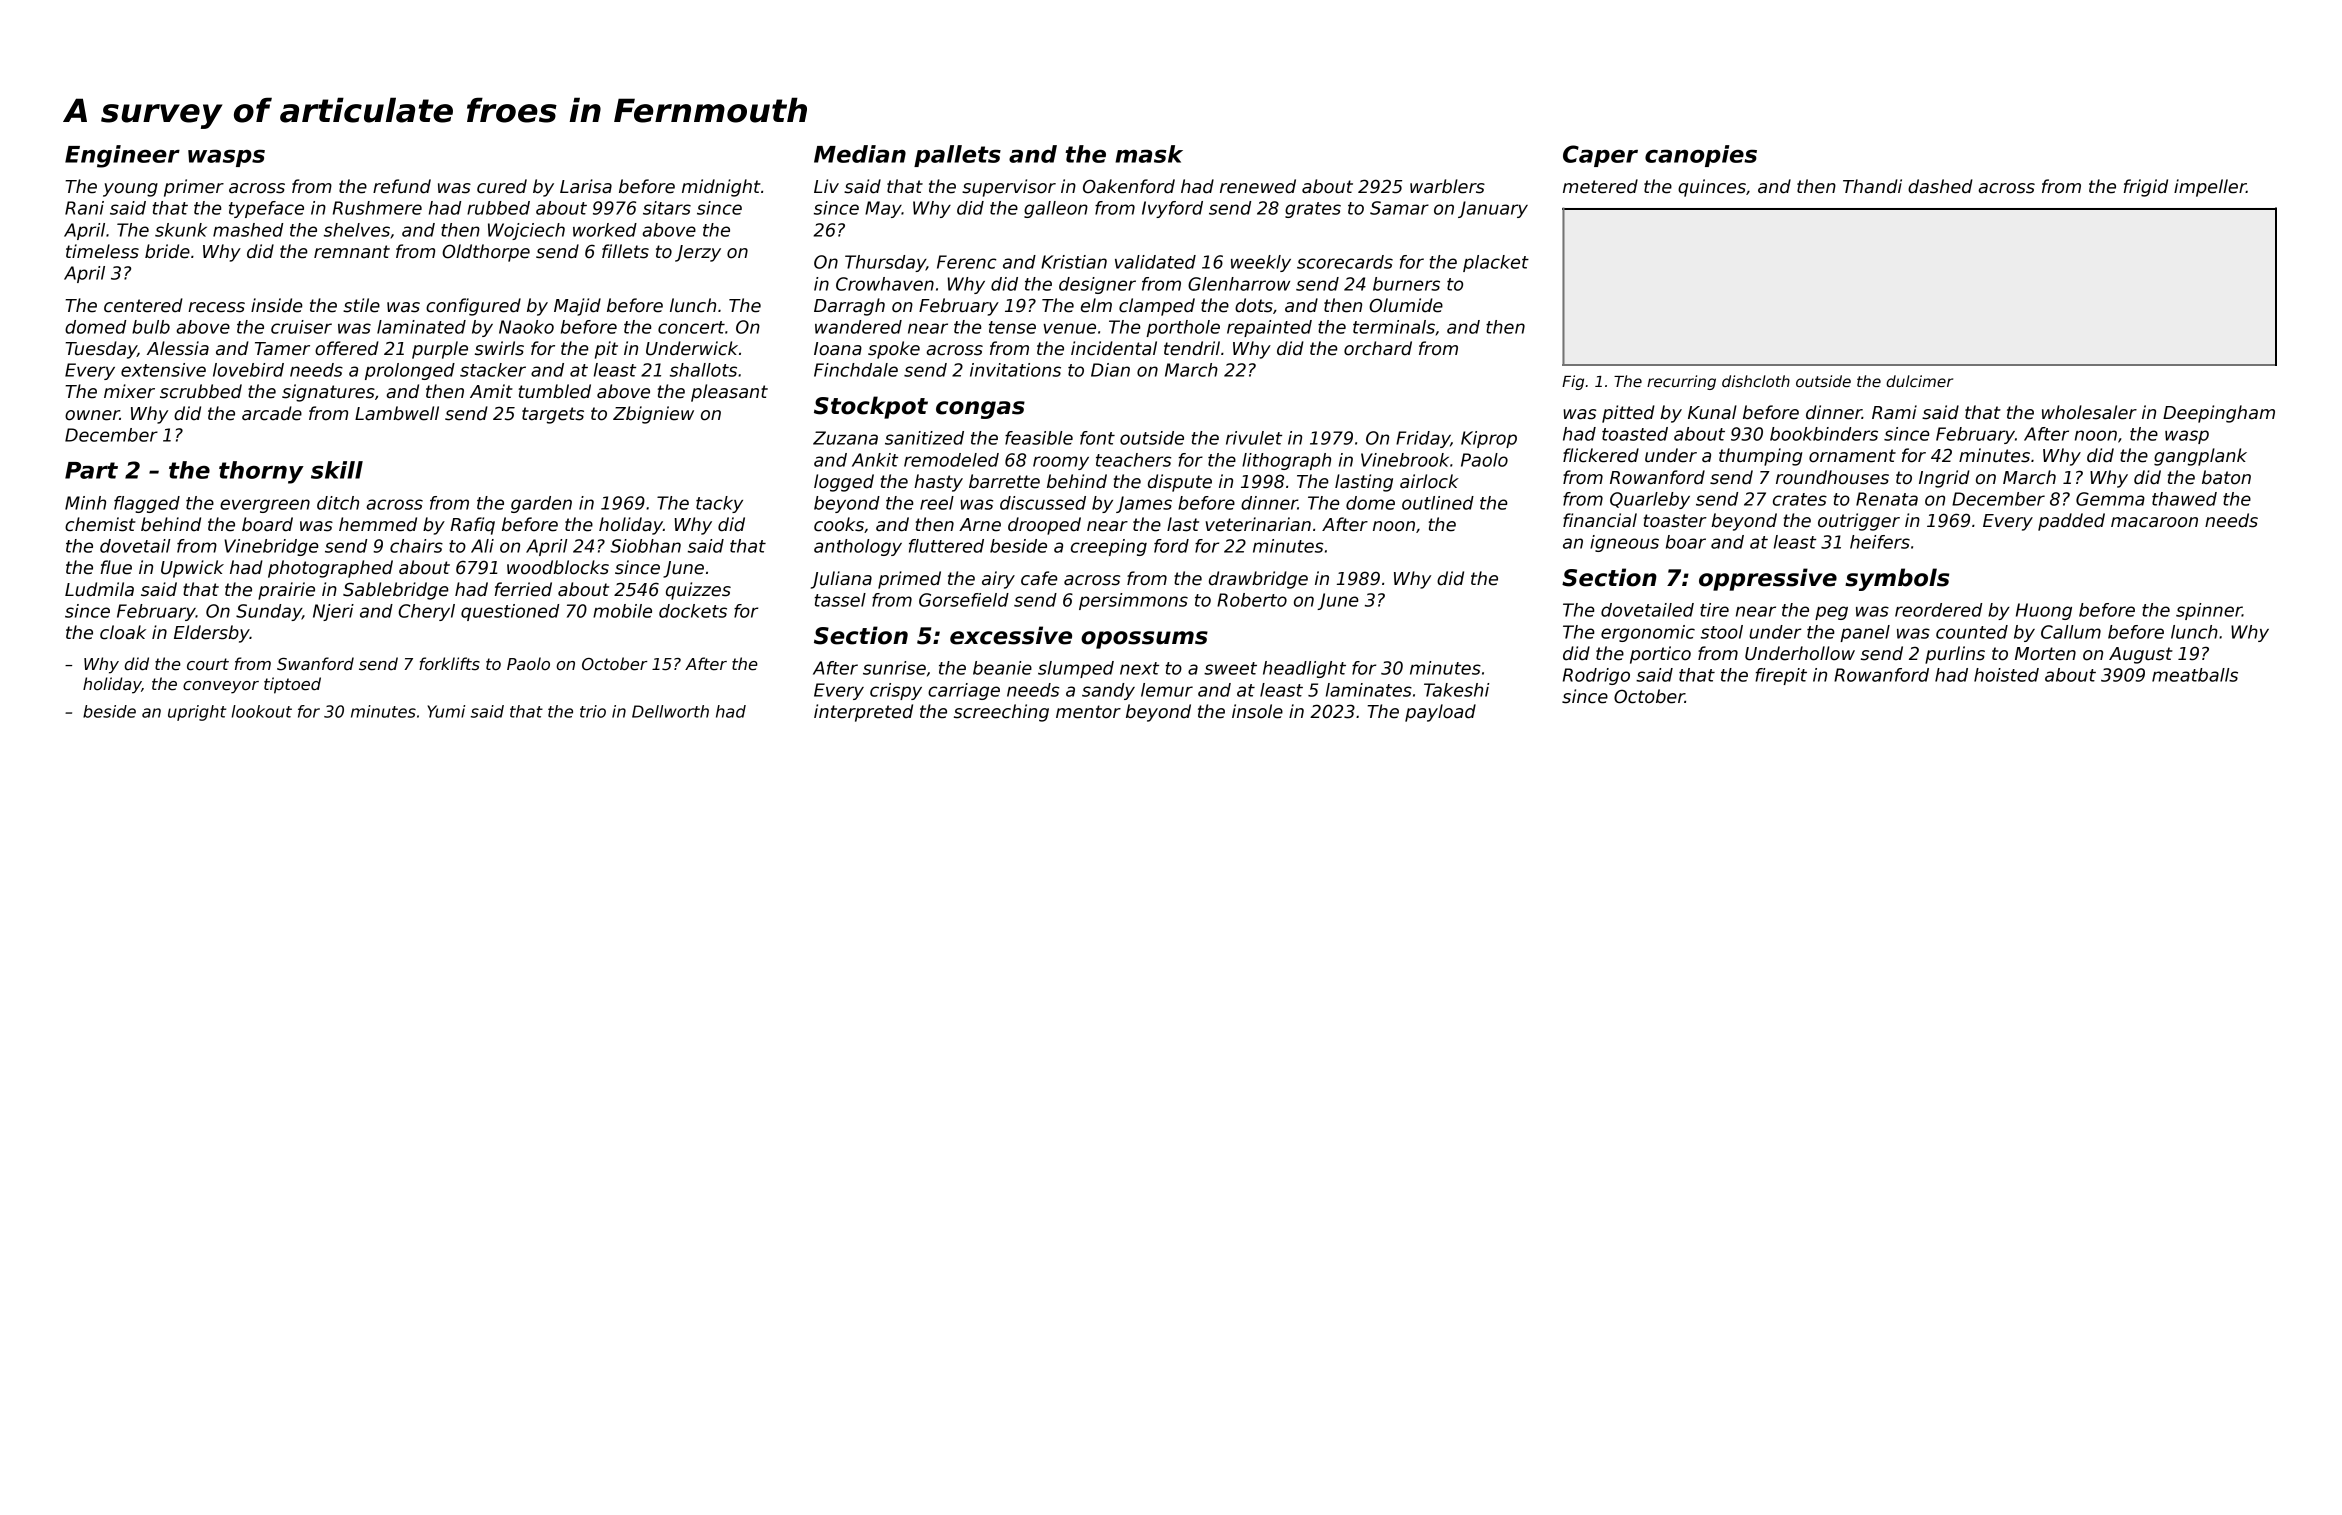  What do you see at coordinates (502, 186) in the image?
I see `cured` at bounding box center [502, 186].
